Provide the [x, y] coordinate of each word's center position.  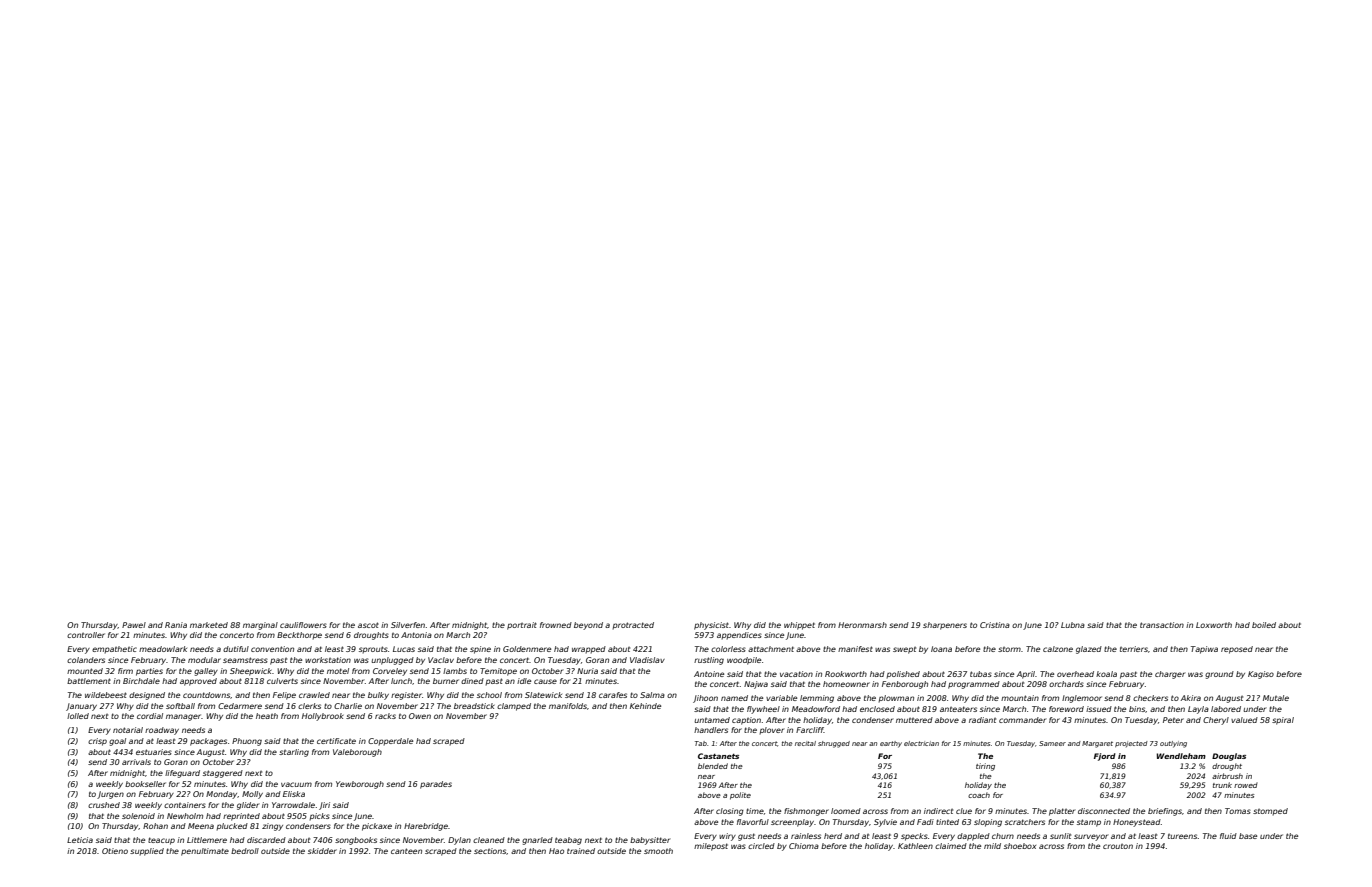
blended [713, 766]
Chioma [804, 846]
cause [545, 681]
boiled [1264, 625]
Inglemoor [1082, 699]
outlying [1173, 744]
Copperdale [390, 742]
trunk [1222, 785]
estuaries [154, 752]
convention [272, 649]
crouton [1118, 846]
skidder [322, 851]
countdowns [206, 695]
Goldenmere [527, 649]
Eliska [294, 794]
